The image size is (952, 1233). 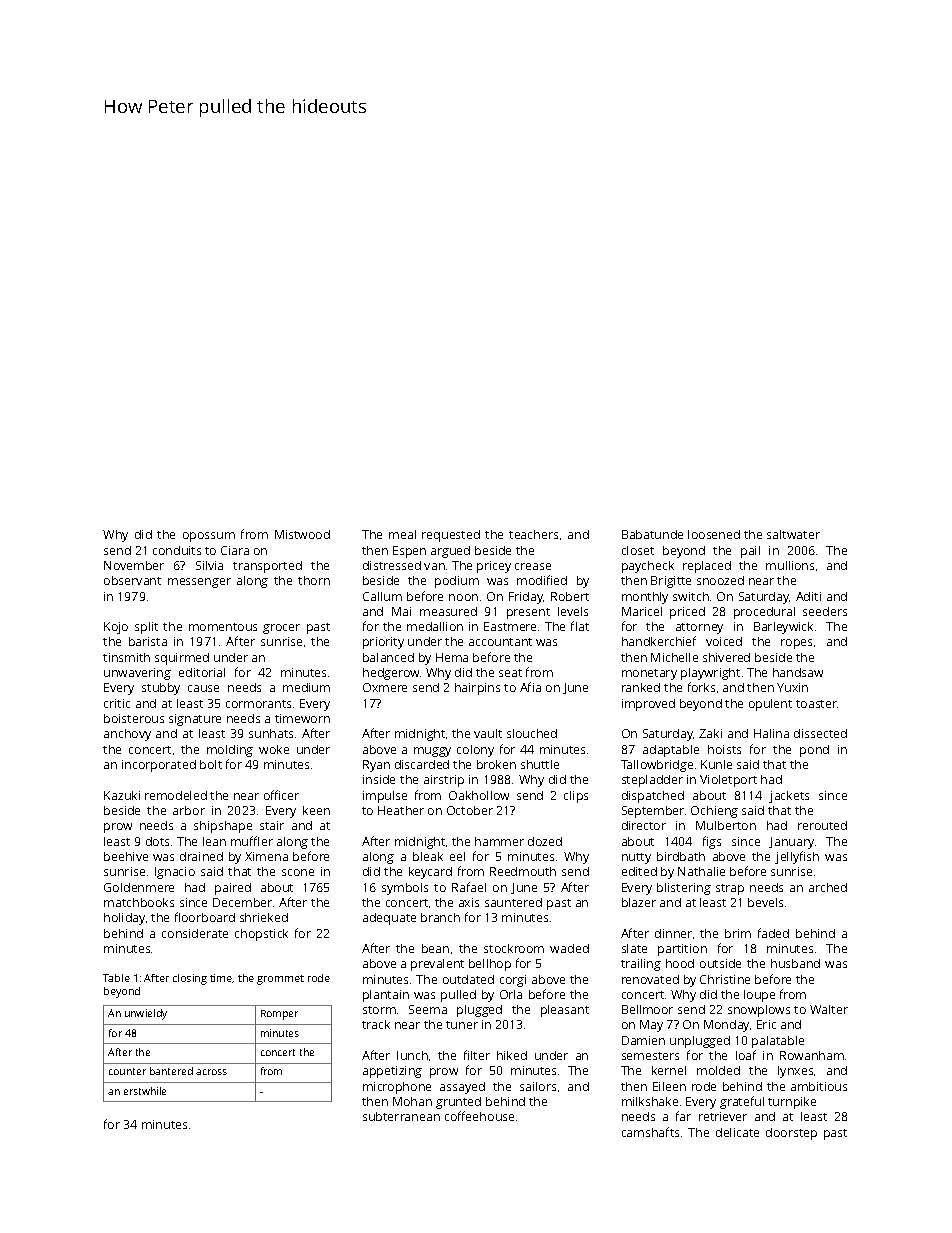 What do you see at coordinates (298, 872) in the screenshot?
I see `scone` at bounding box center [298, 872].
